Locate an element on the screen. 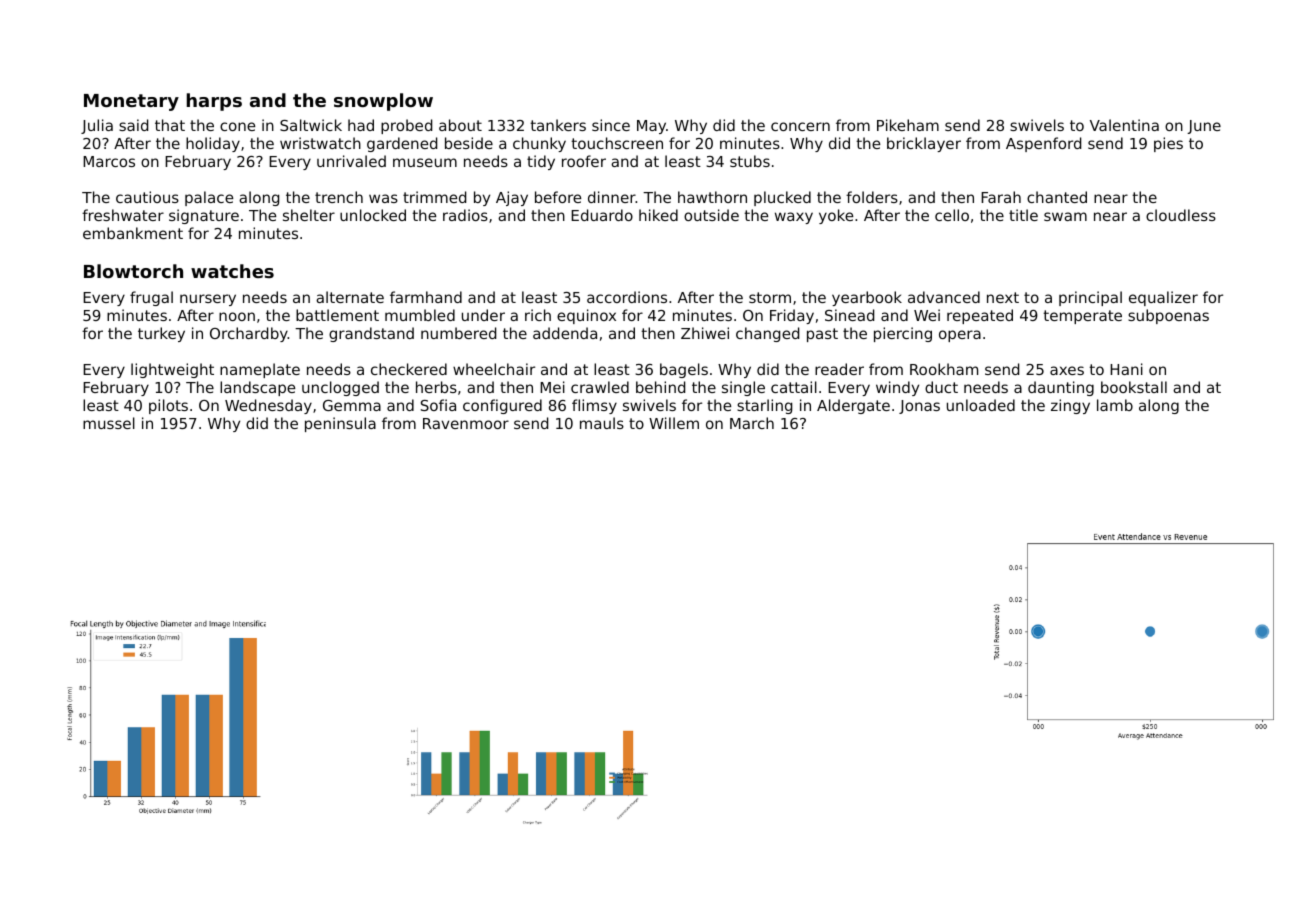 The image size is (1308, 924). addenda is located at coordinates (565, 333).
